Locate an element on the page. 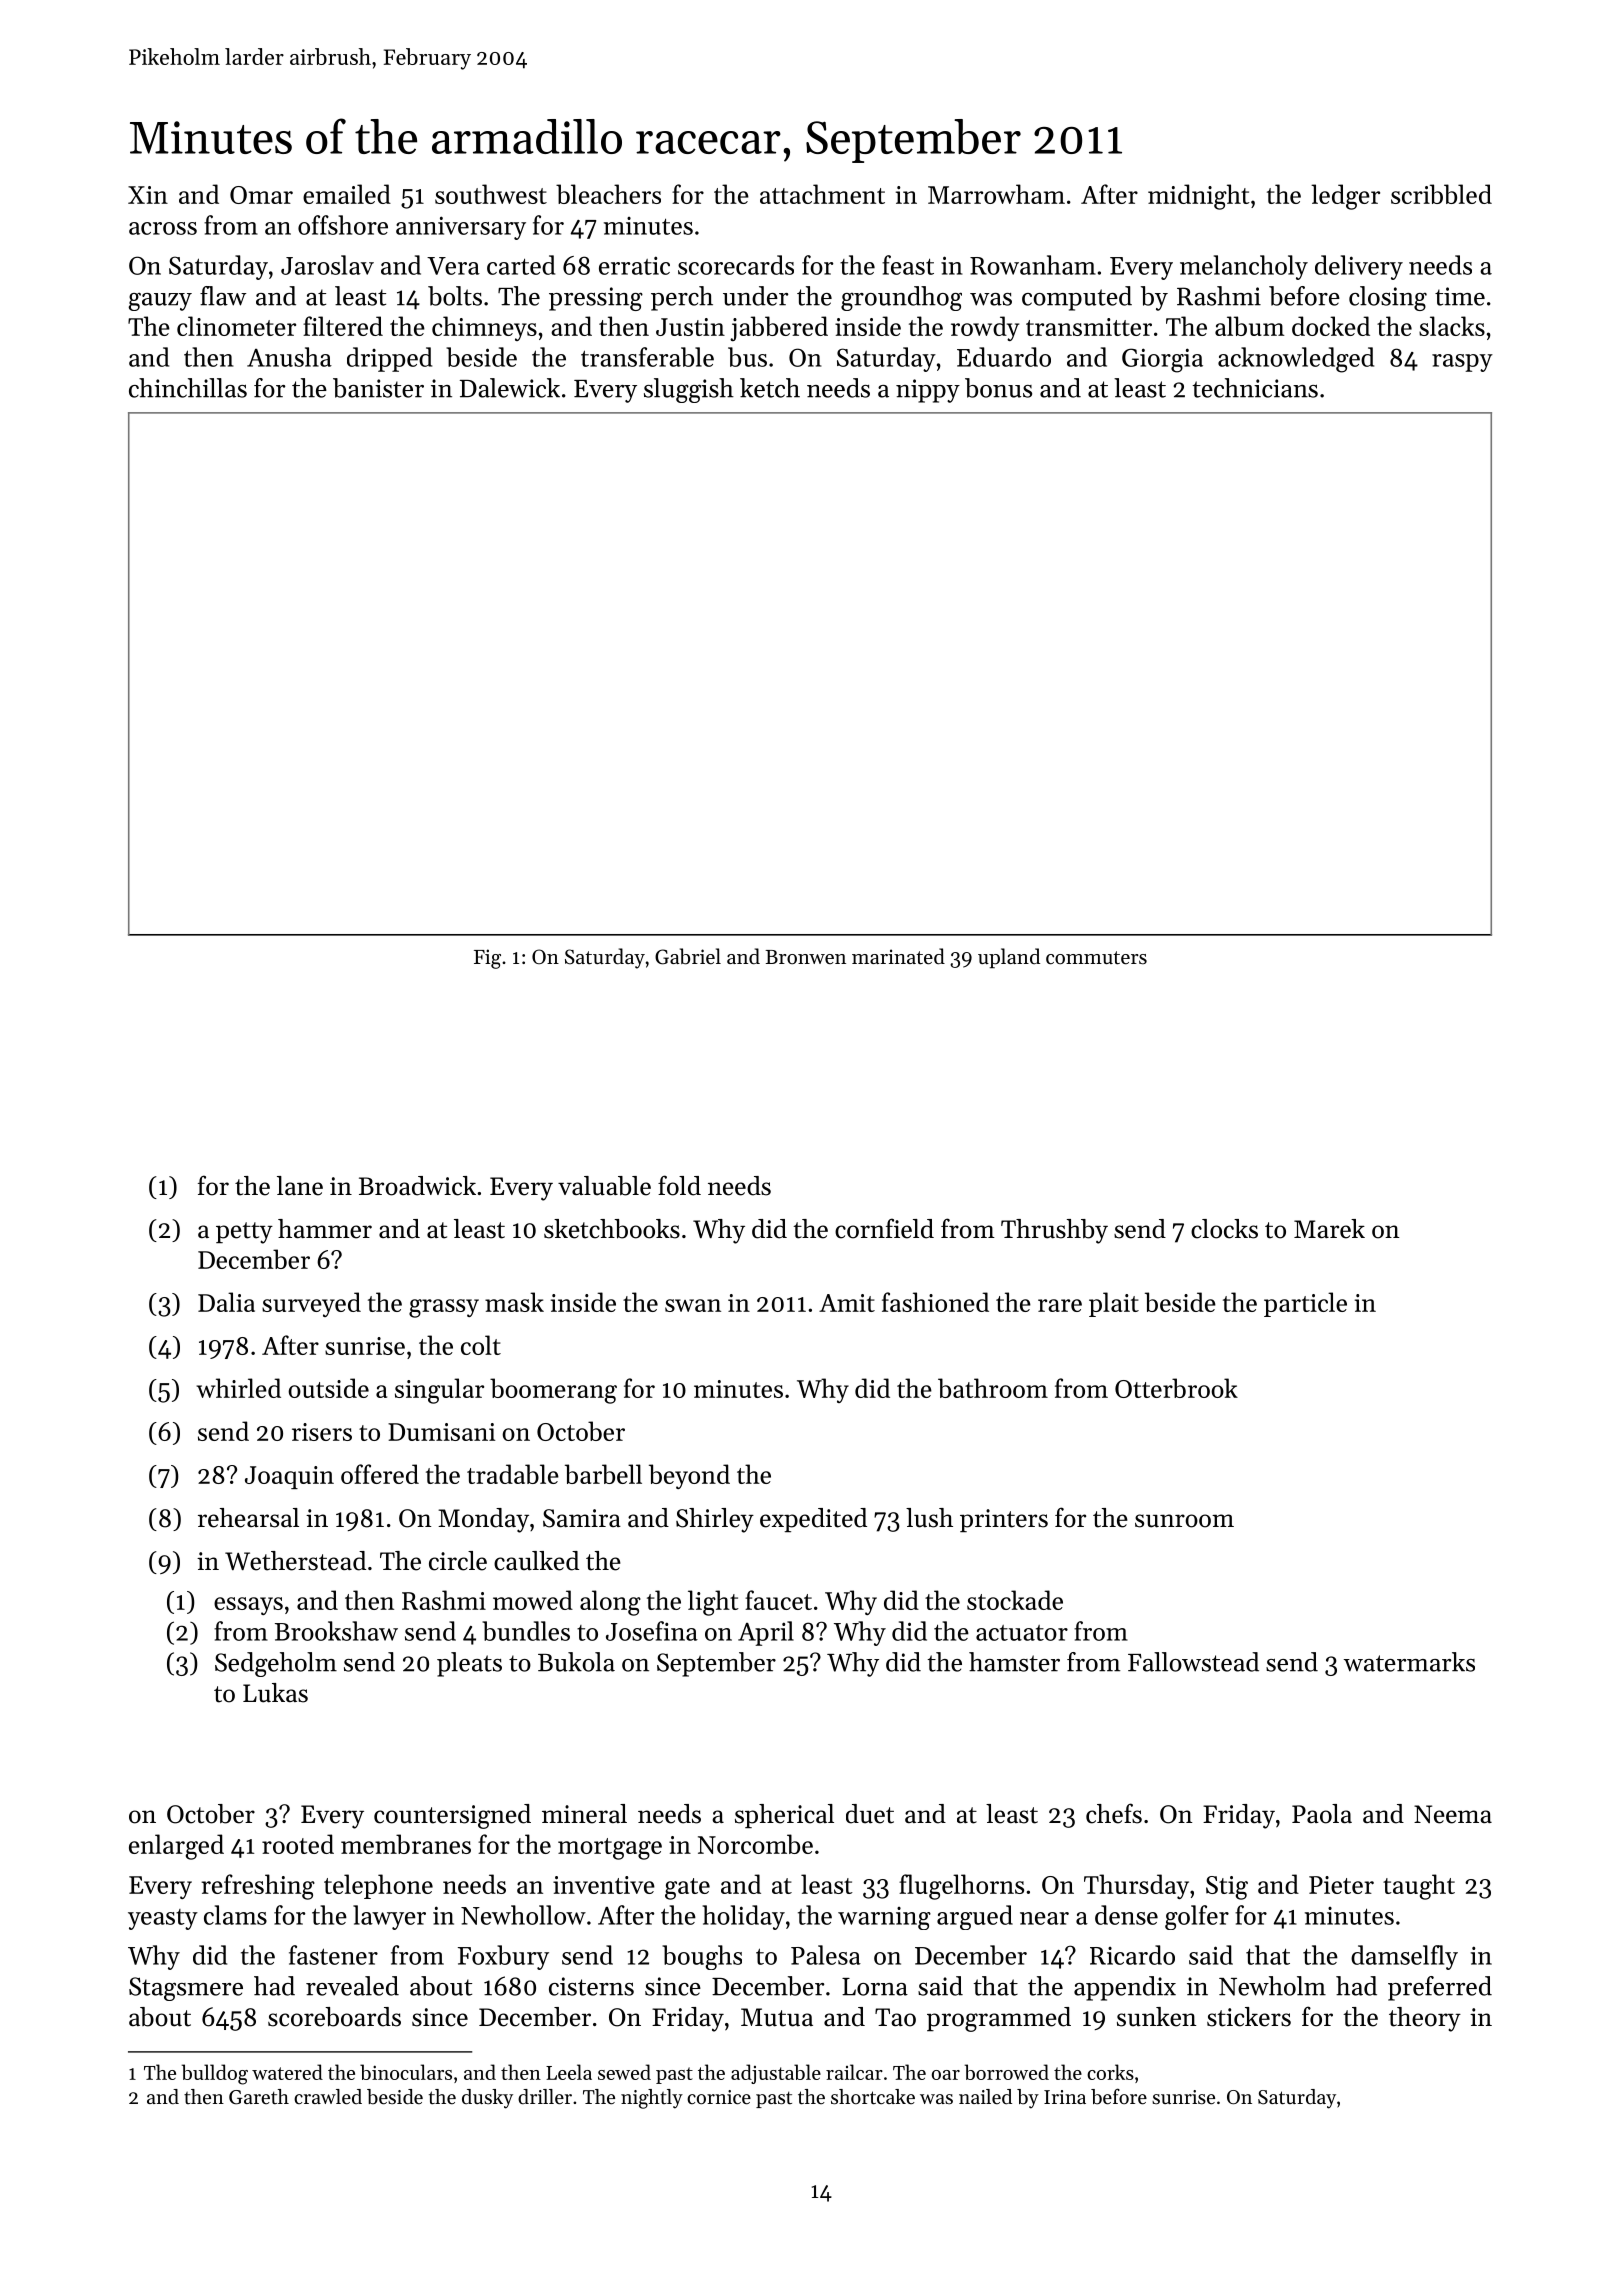 This document has width=1620, height=2292. scribbled is located at coordinates (1441, 194).
